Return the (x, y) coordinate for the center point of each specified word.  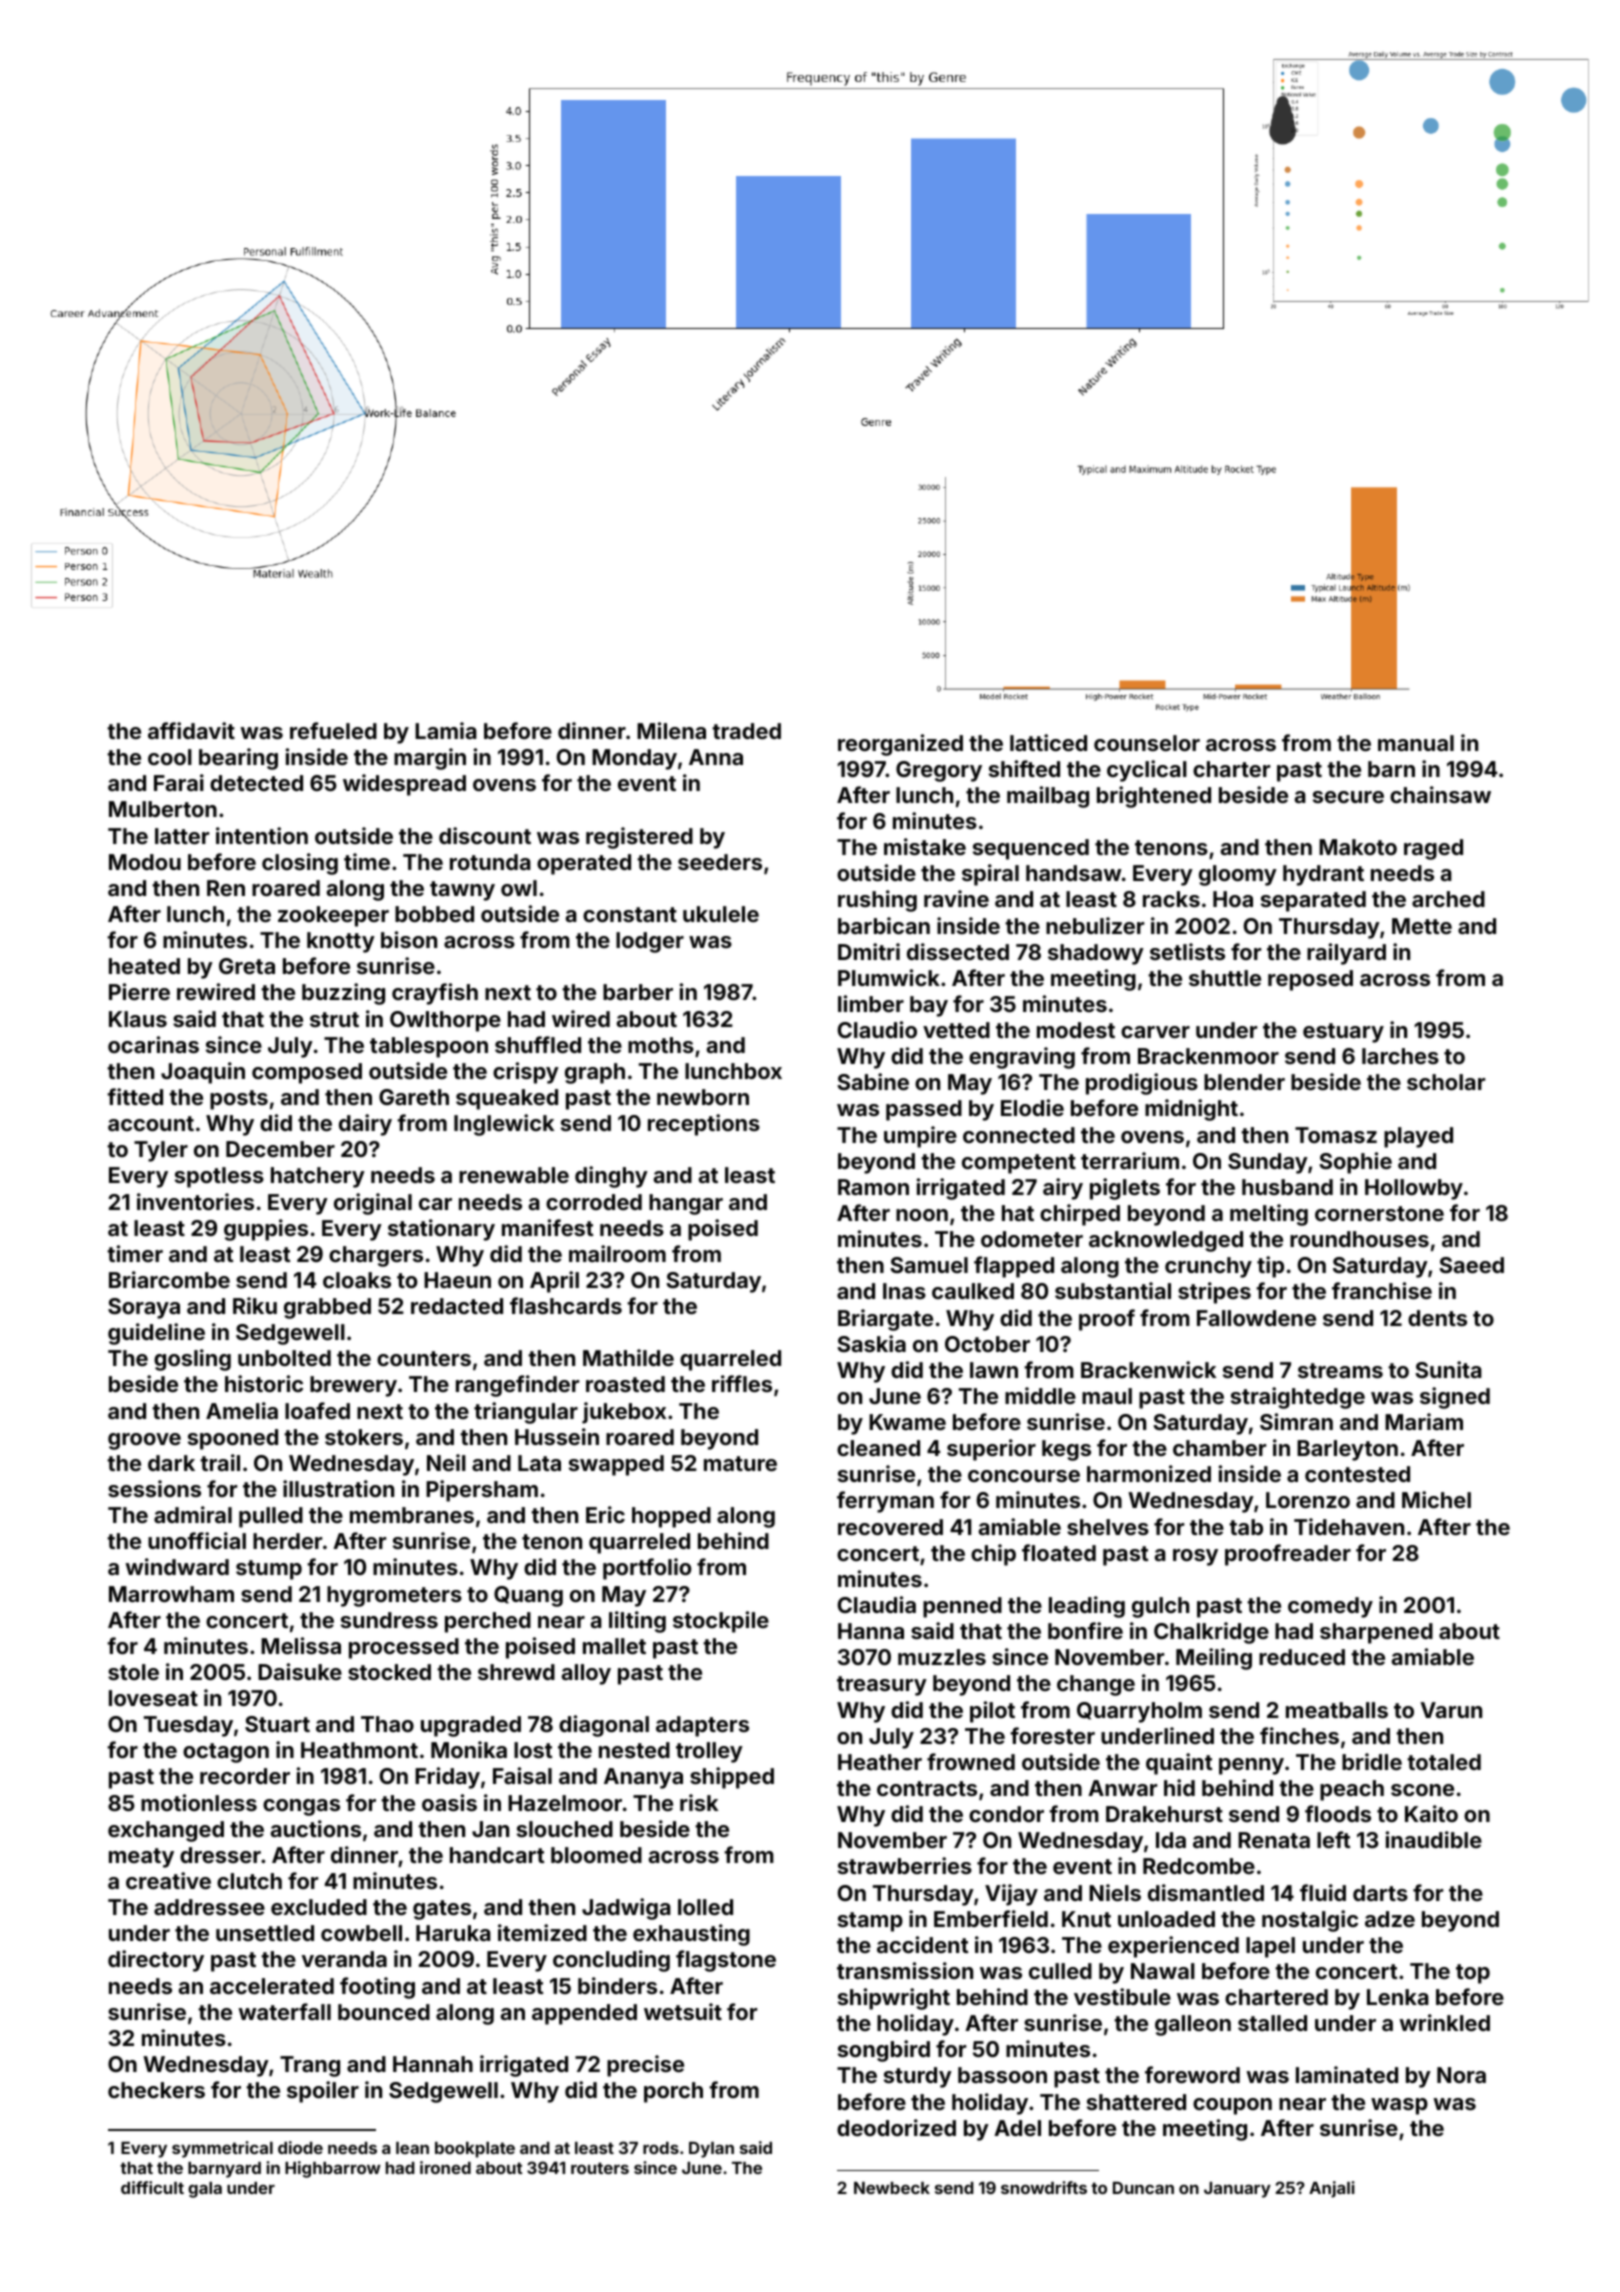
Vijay (1011, 1895)
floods (1338, 1813)
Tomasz (1336, 1135)
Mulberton (163, 809)
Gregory (939, 771)
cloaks (357, 1280)
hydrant (1323, 875)
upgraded (471, 1726)
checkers (156, 2090)
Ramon (873, 1187)
